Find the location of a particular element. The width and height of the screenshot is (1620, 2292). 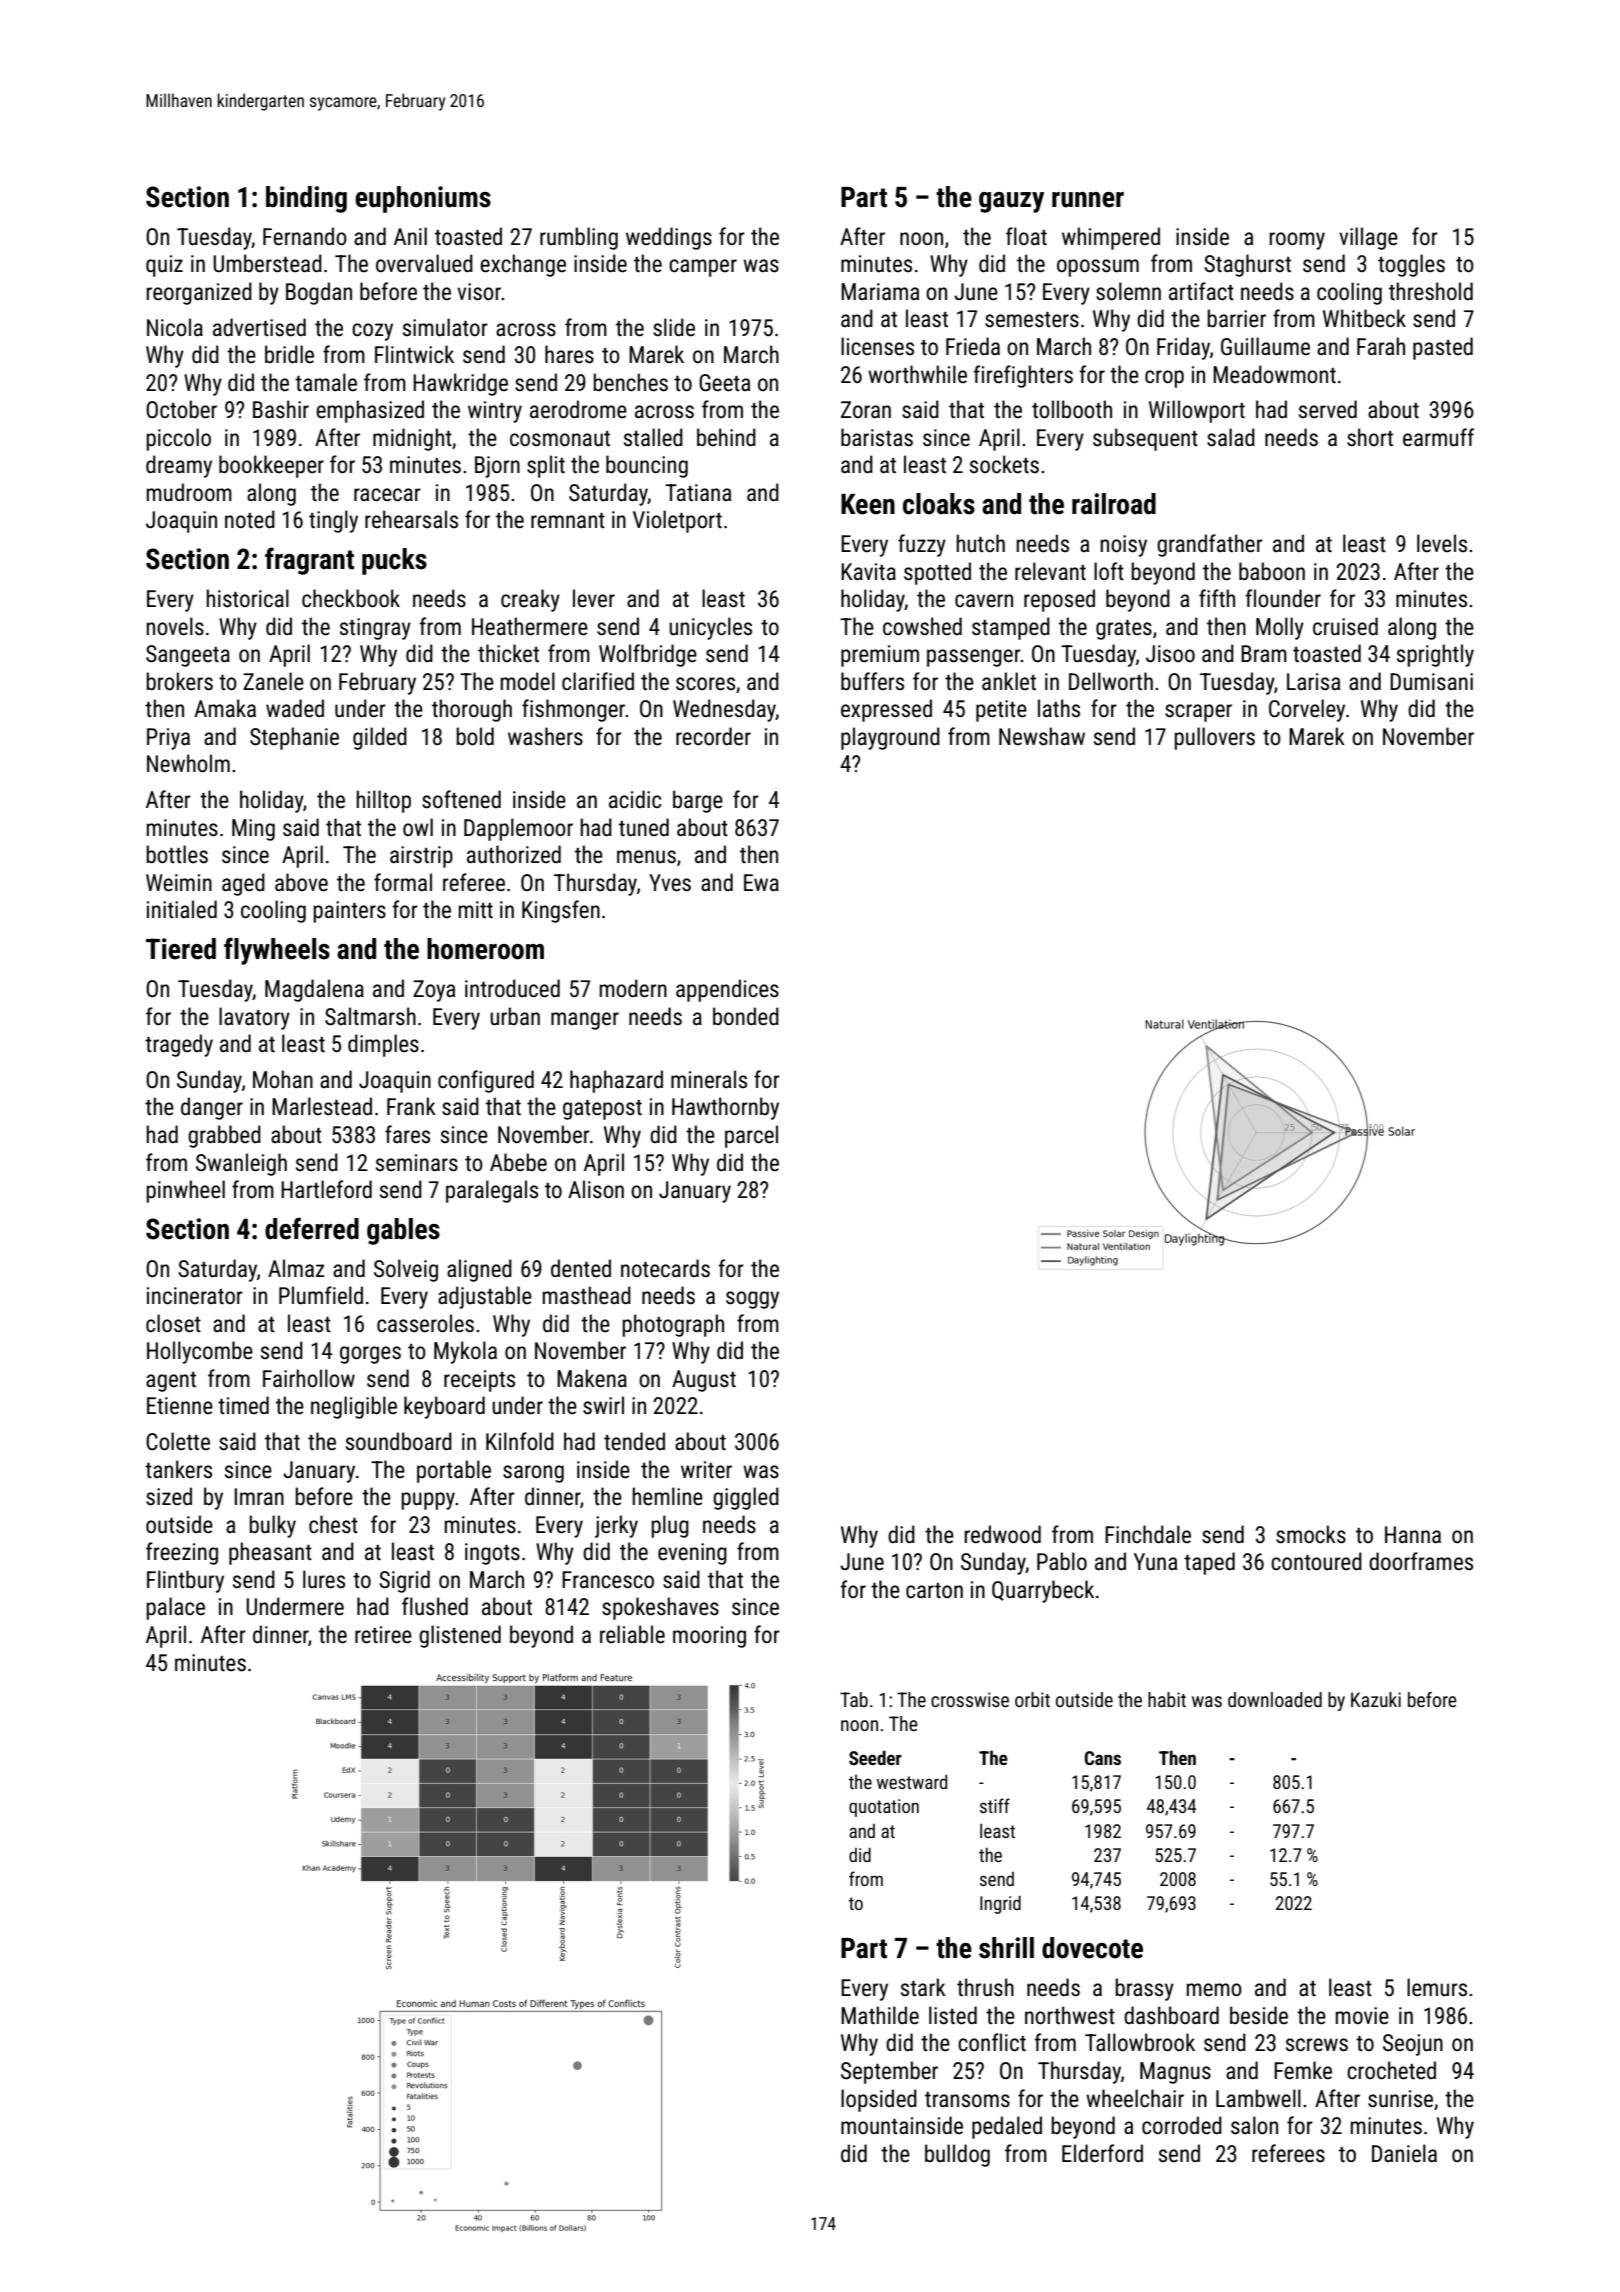

playground is located at coordinates (890, 738).
